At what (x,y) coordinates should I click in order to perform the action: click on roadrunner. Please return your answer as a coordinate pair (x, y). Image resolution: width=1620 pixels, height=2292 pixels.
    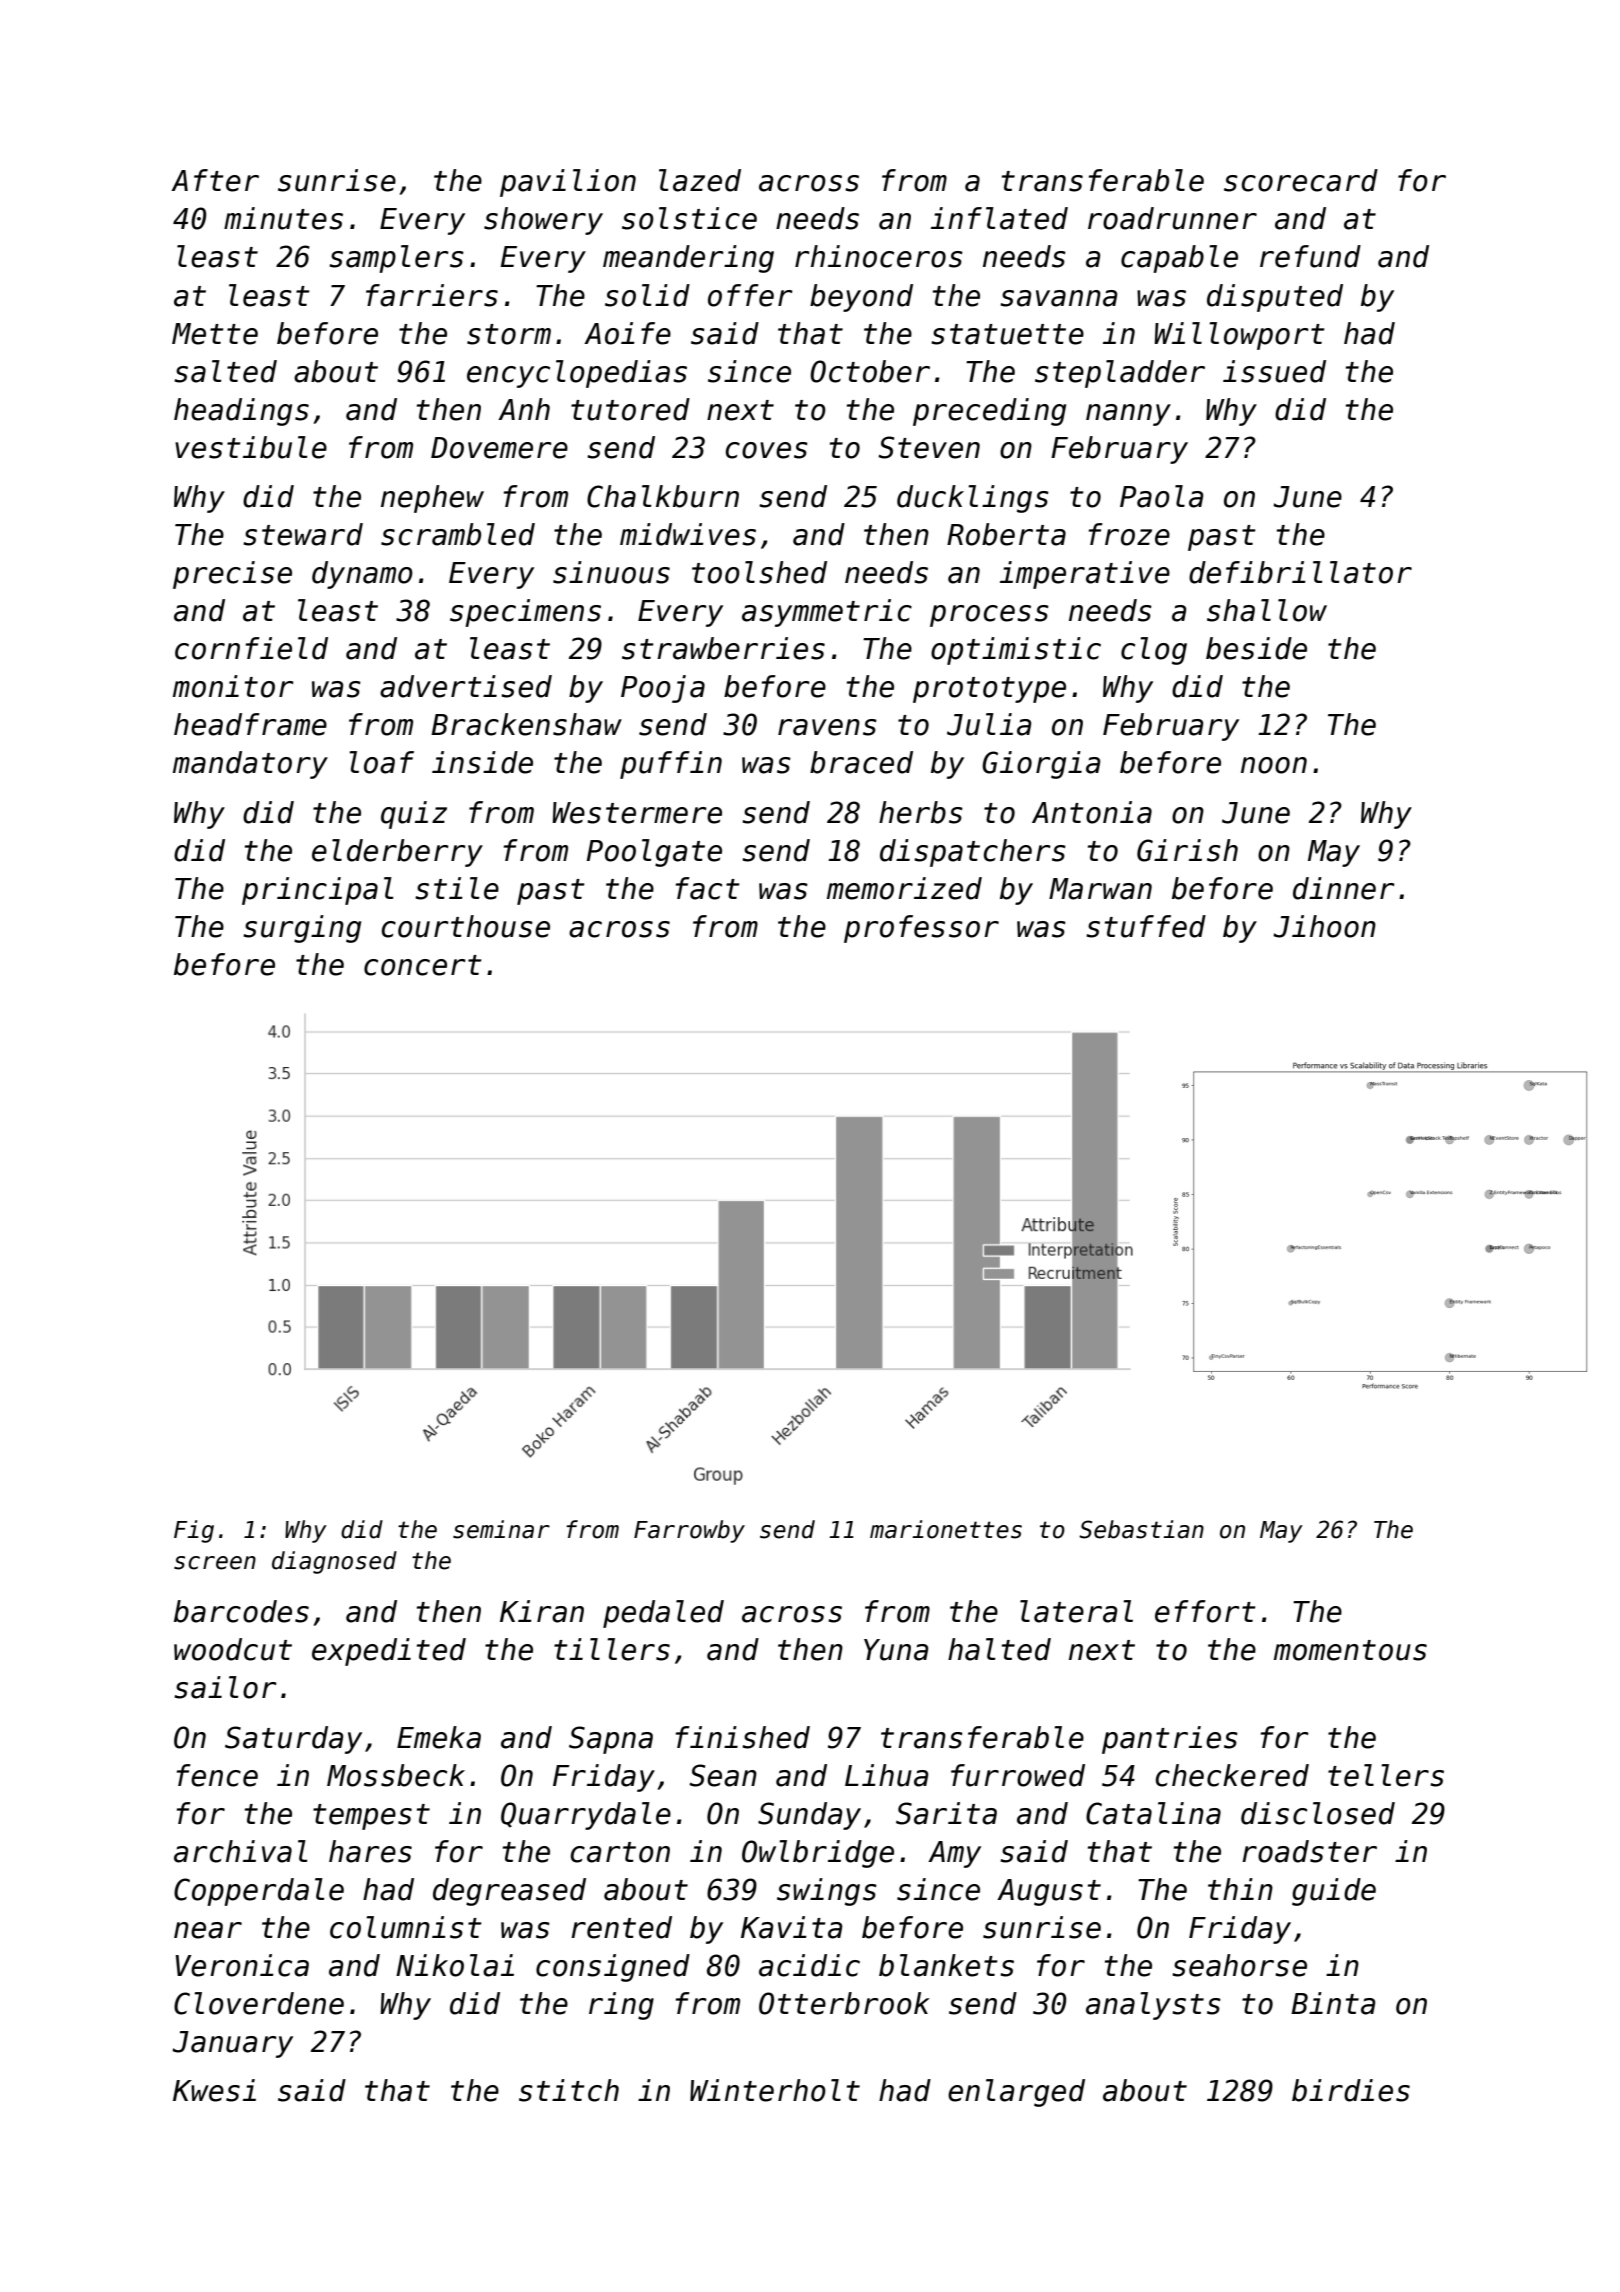
    Looking at the image, I should click on (1172, 218).
